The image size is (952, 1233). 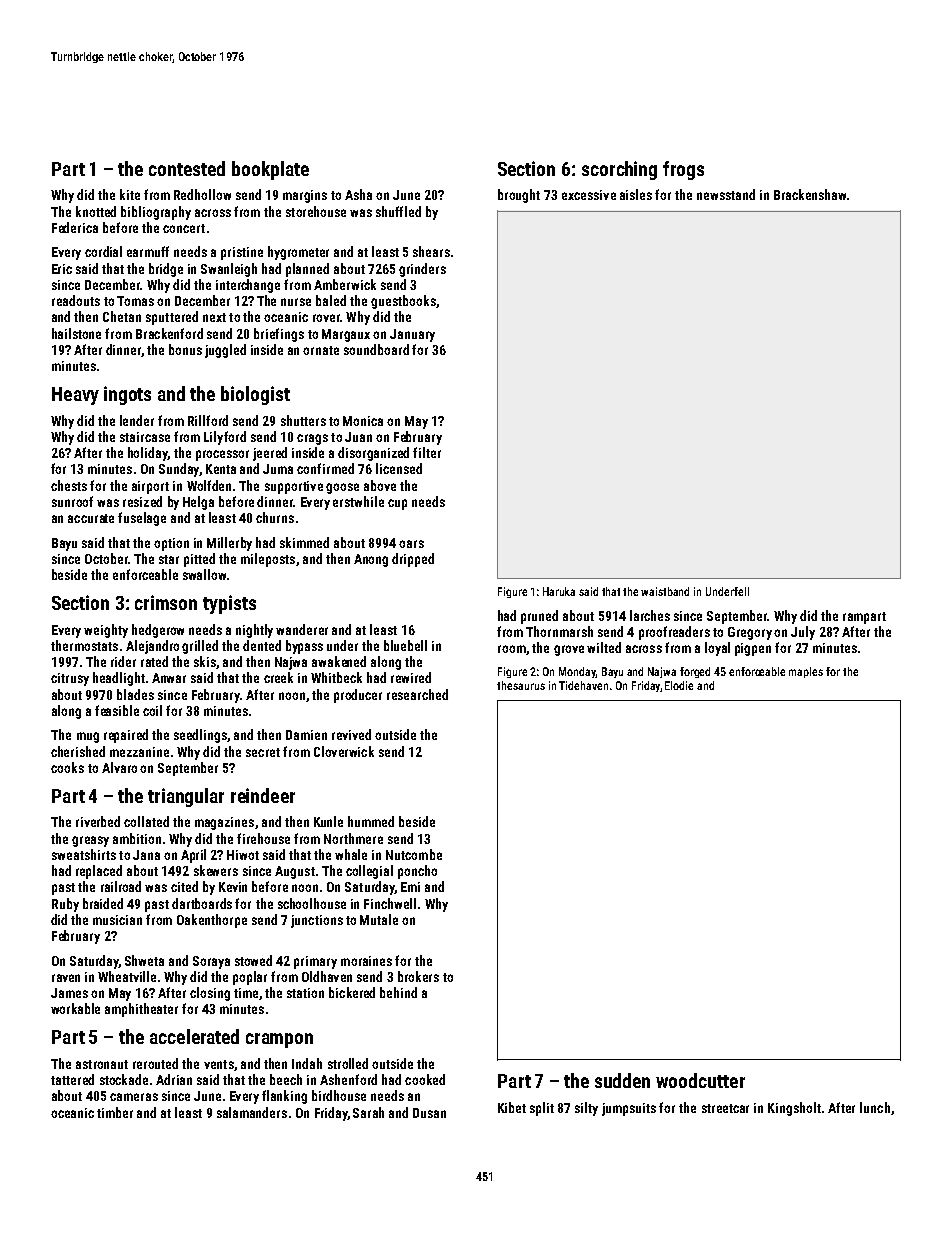 What do you see at coordinates (358, 194) in the screenshot?
I see `Asha` at bounding box center [358, 194].
